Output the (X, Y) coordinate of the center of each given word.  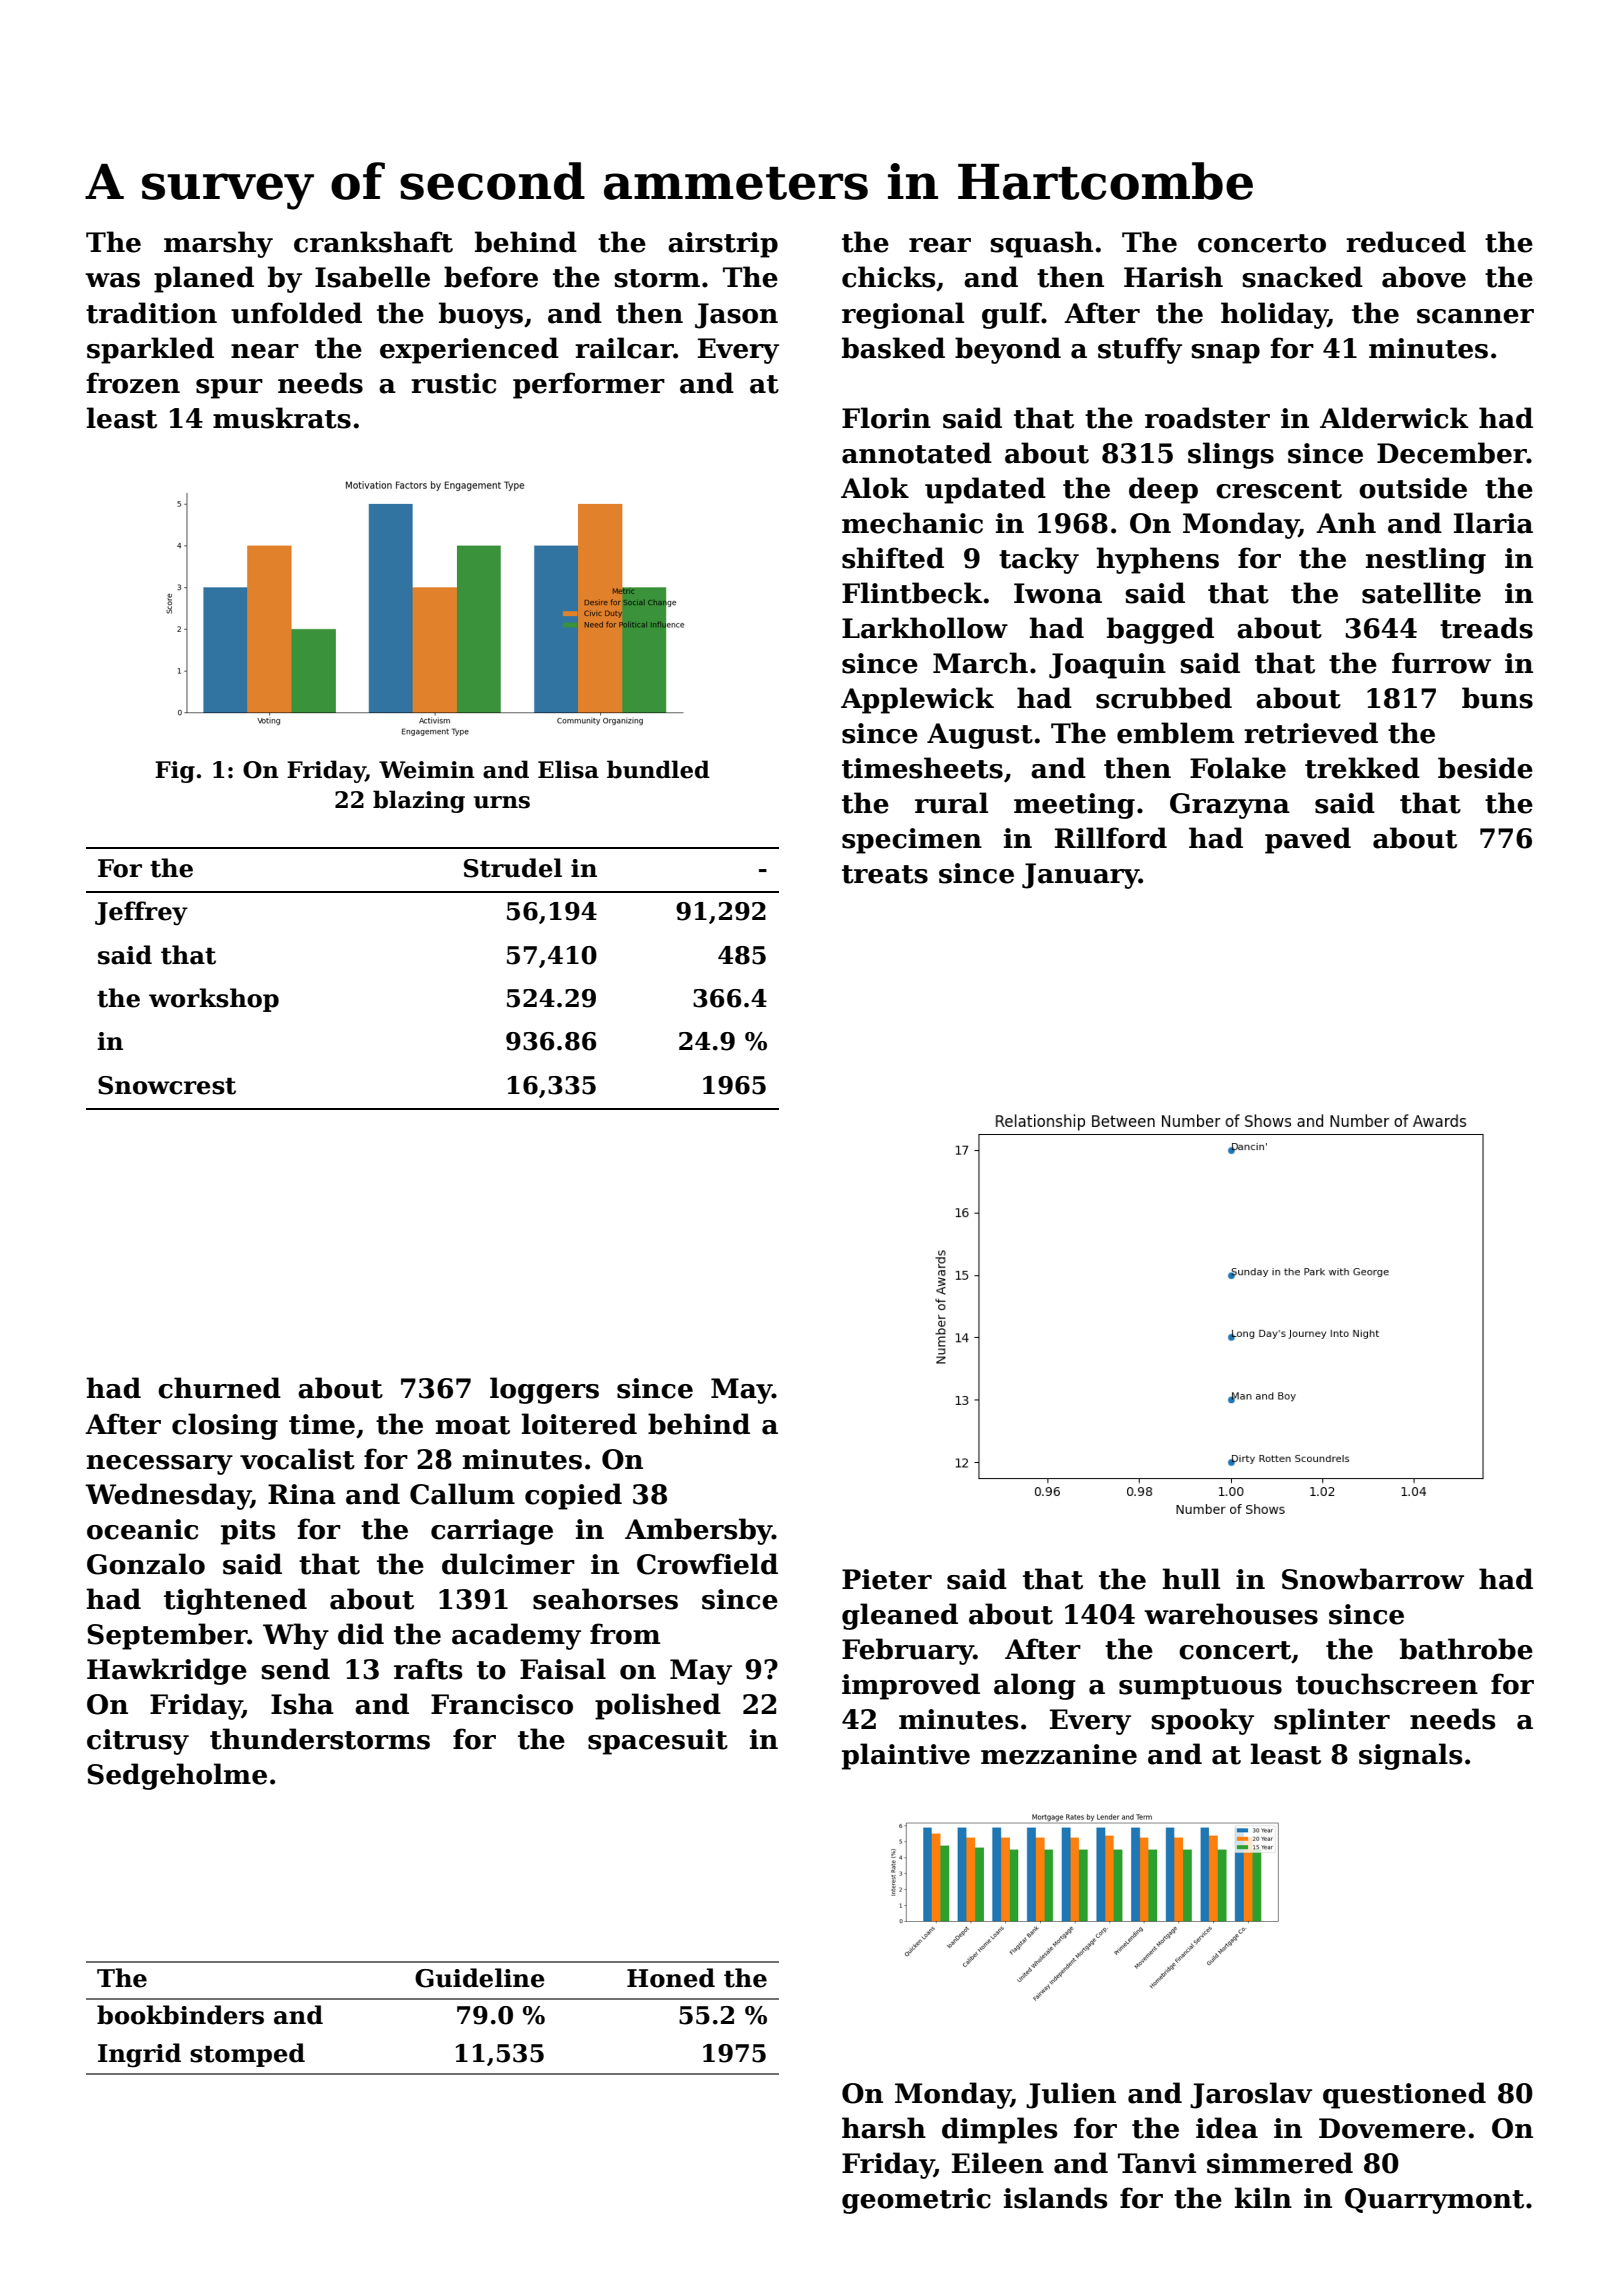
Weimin (427, 770)
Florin (886, 418)
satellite (1421, 593)
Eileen (998, 2163)
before (491, 277)
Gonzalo (146, 1564)
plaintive (906, 1756)
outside (1413, 488)
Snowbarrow (1373, 1579)
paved (1308, 840)
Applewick (917, 700)
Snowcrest (167, 1085)
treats (885, 874)
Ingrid (139, 2055)
